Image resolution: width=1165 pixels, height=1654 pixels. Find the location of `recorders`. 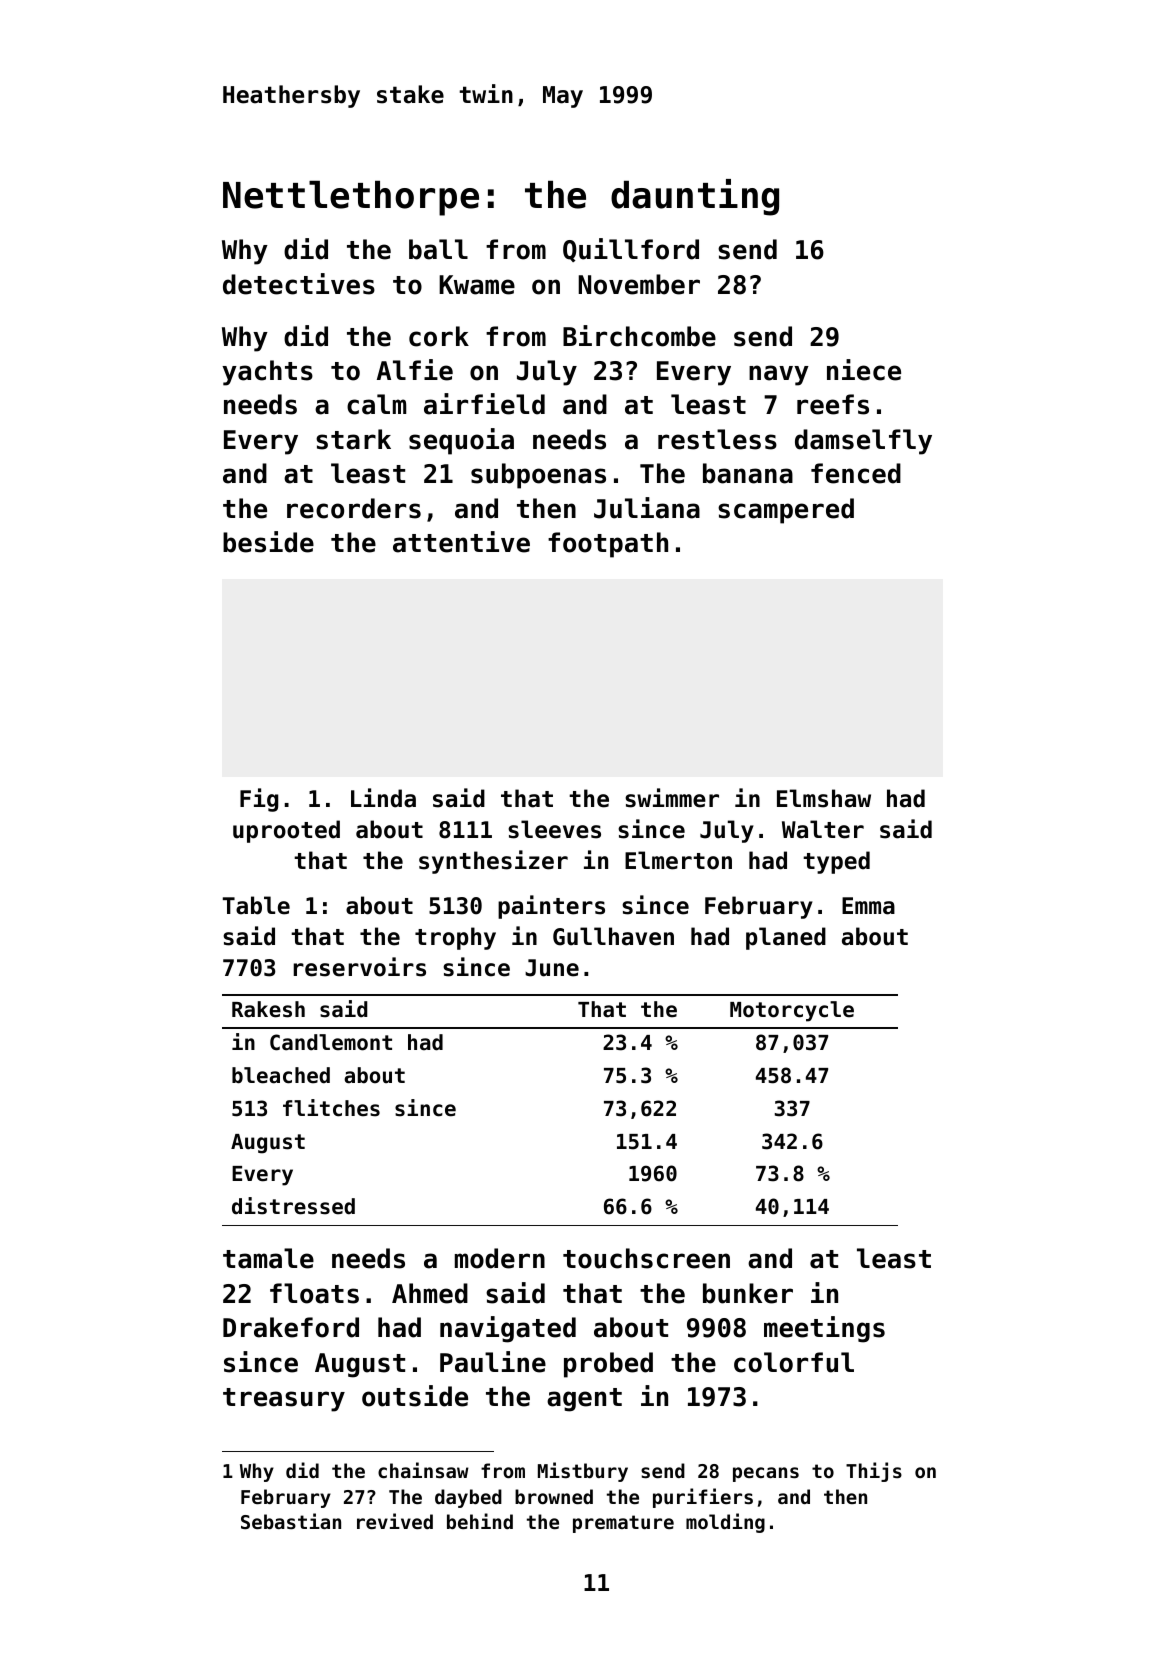

recorders is located at coordinates (354, 508).
